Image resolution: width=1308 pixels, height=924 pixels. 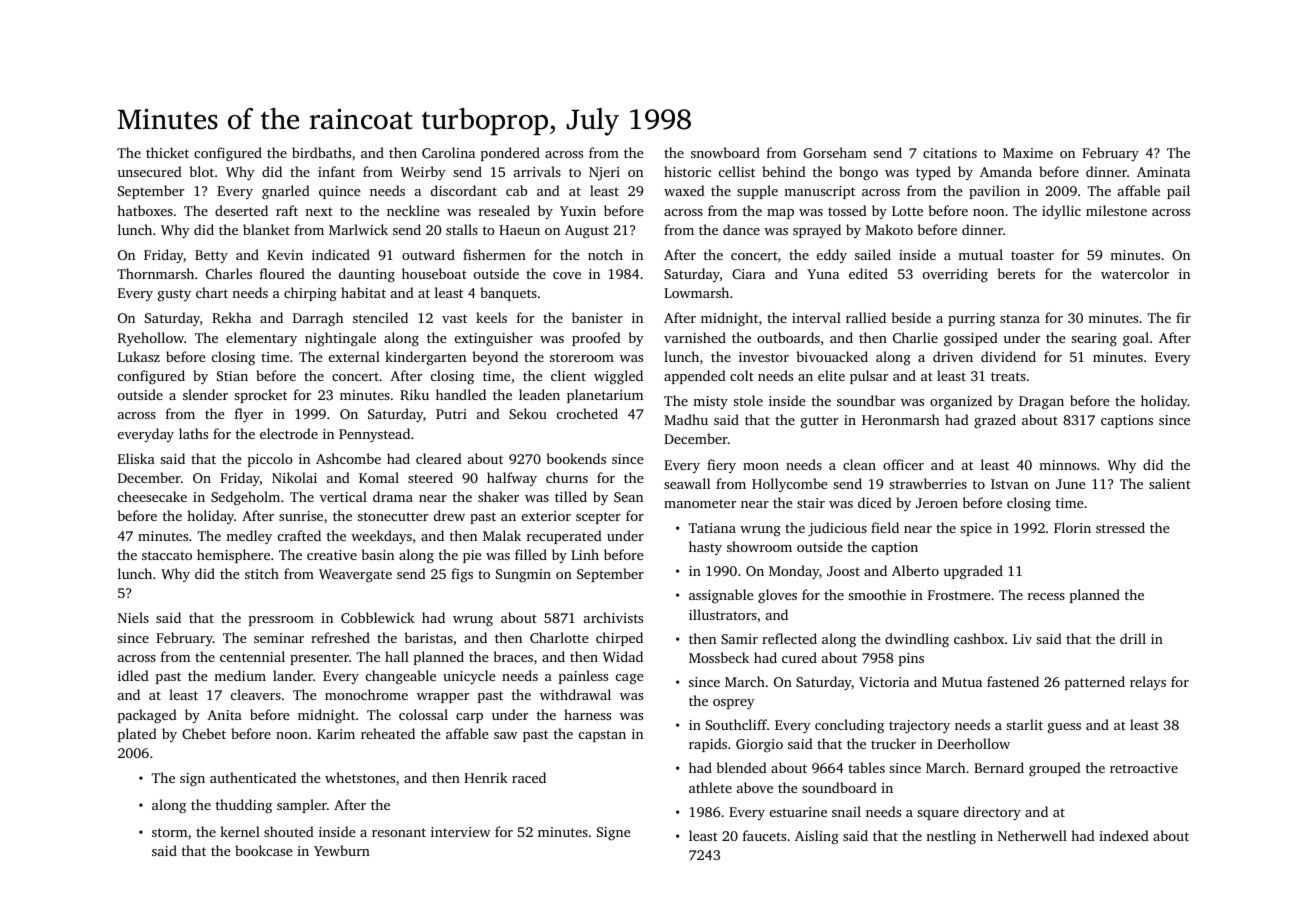 I want to click on recess, so click(x=1046, y=596).
